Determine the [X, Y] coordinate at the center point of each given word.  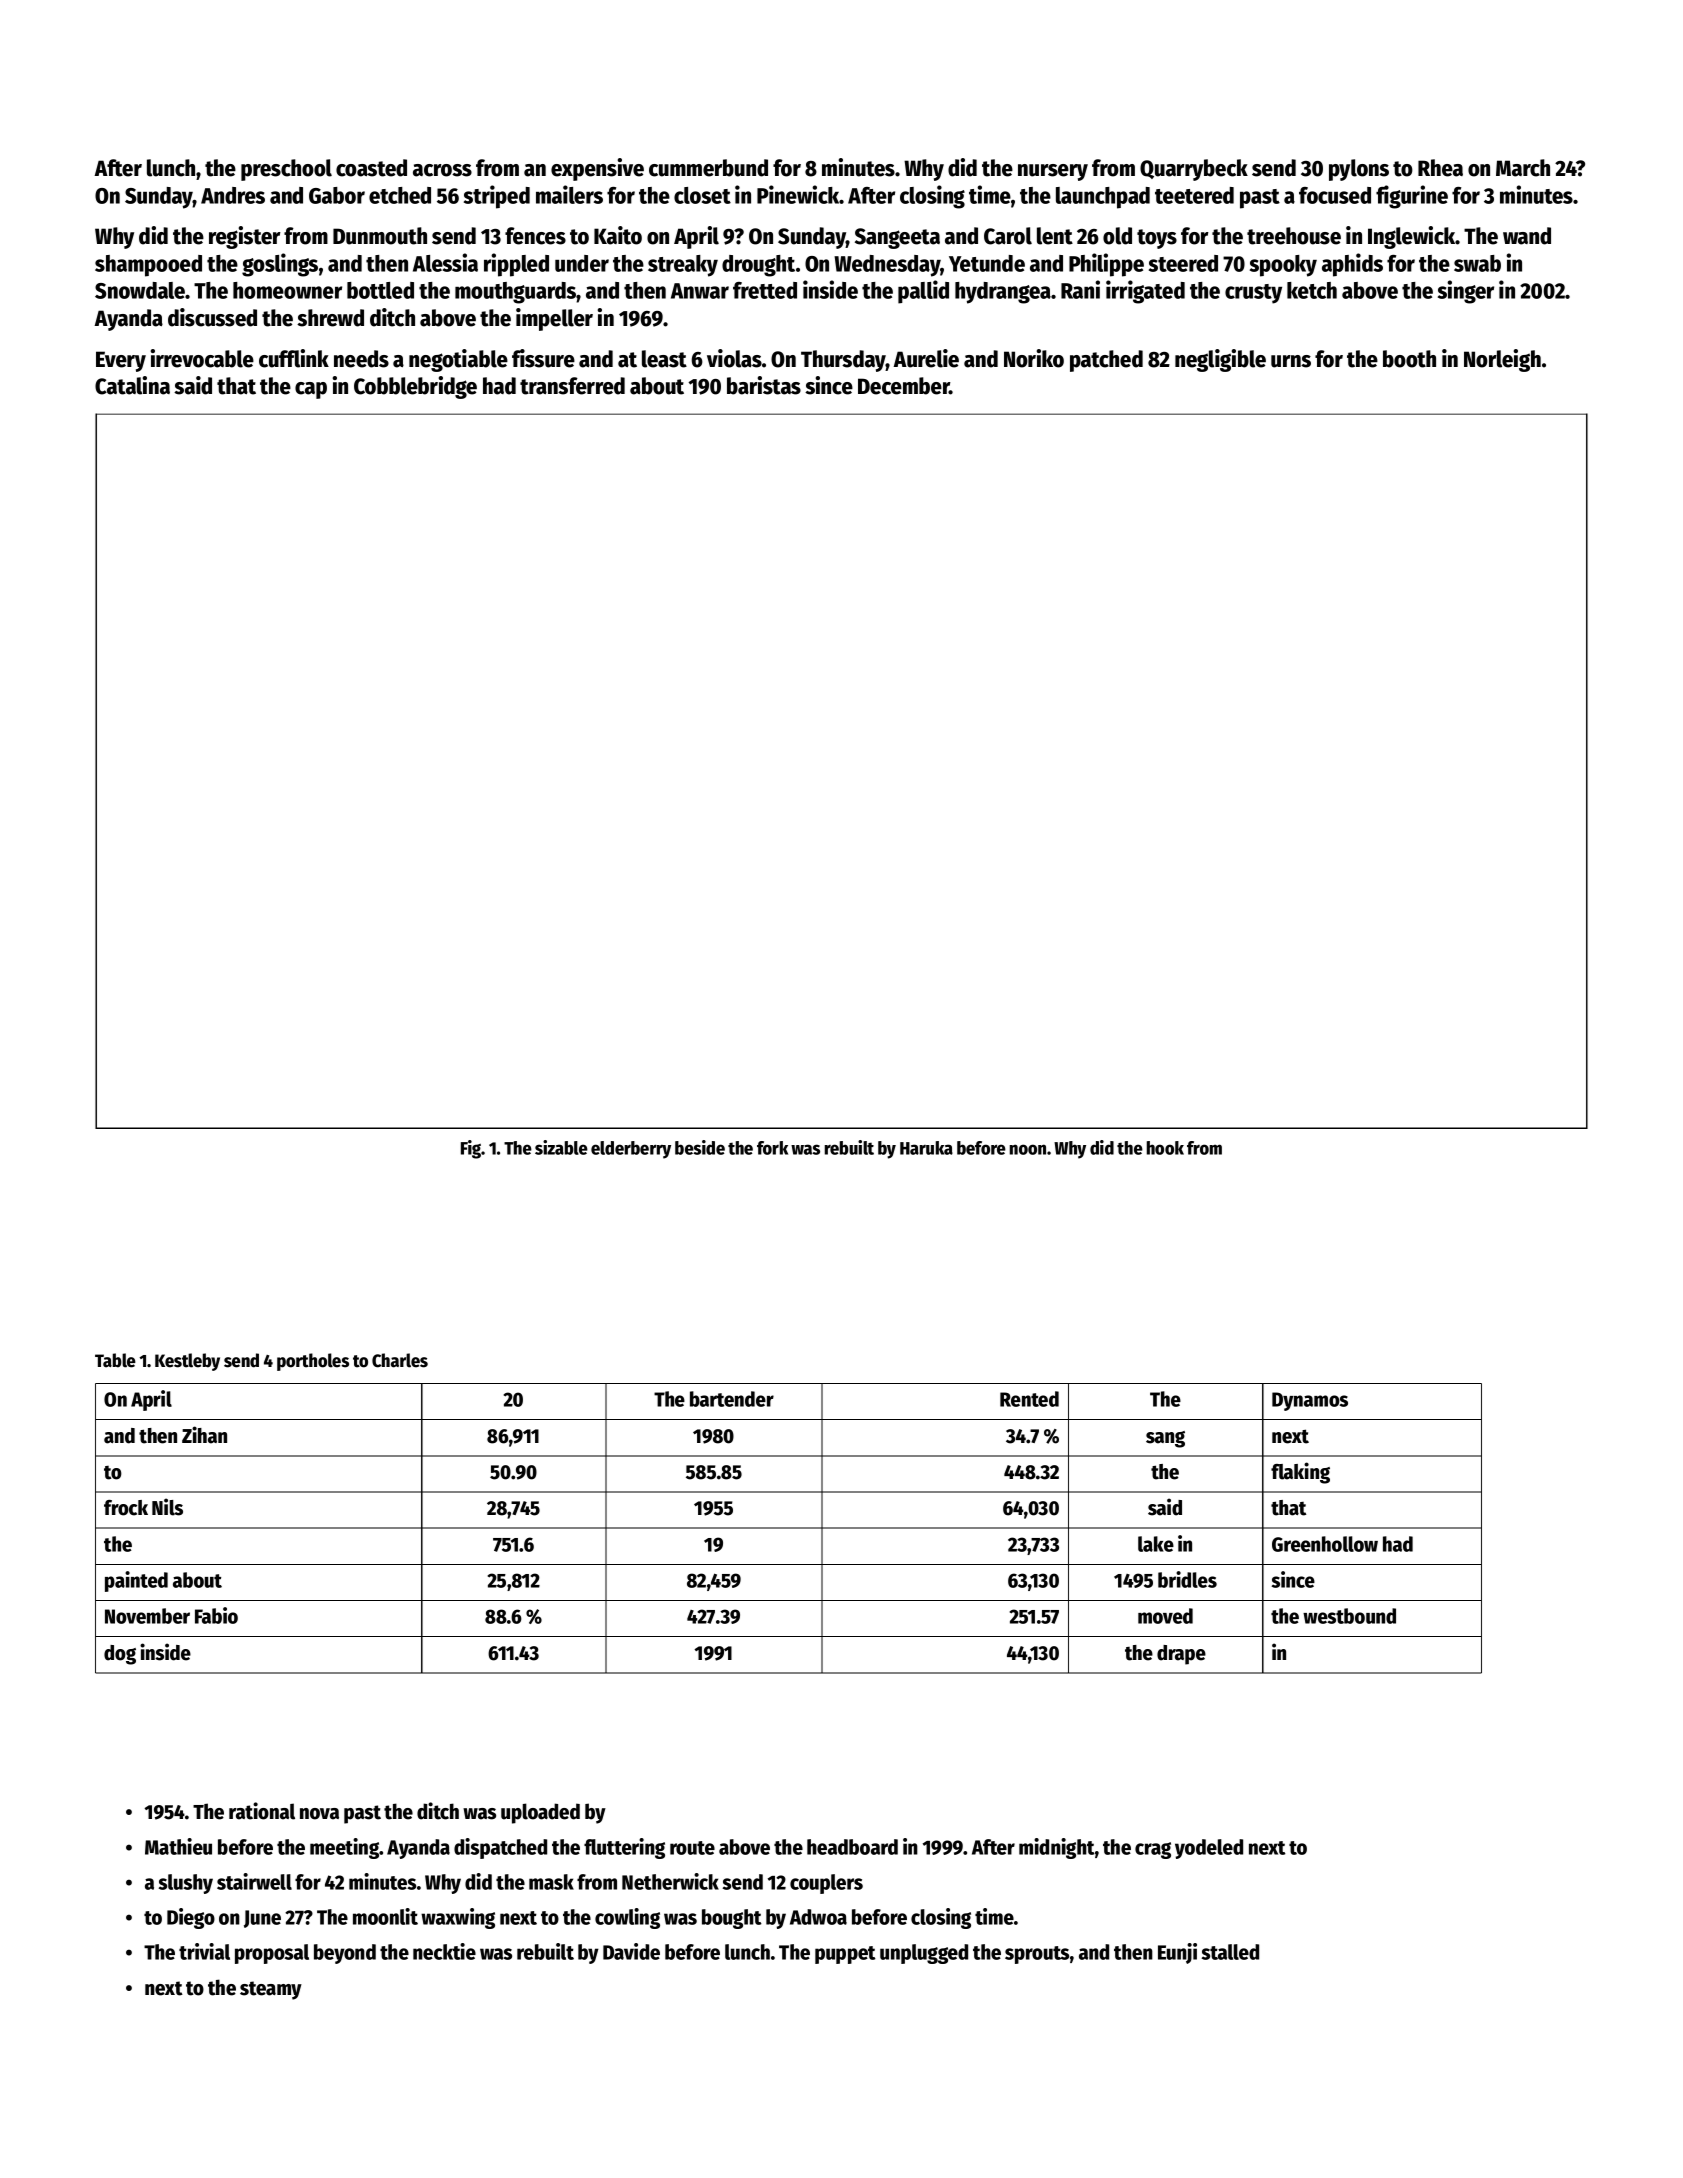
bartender [732, 1399]
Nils [167, 1507]
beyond [345, 1954]
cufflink [294, 358]
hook [1165, 1148]
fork [772, 1148]
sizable [561, 1147]
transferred [572, 386]
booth [1409, 359]
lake [1156, 1544]
